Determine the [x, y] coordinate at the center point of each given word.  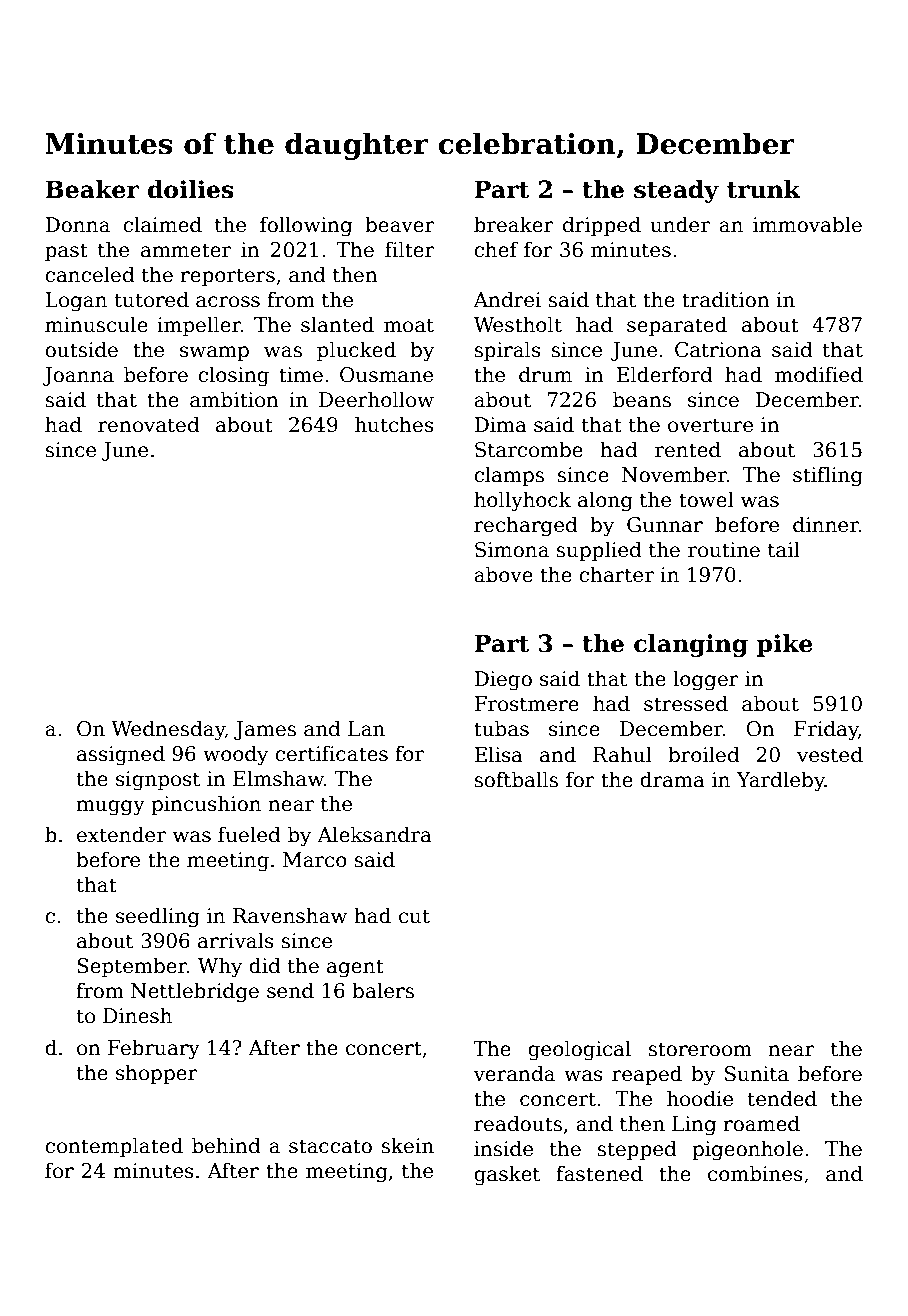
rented [688, 449]
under [680, 224]
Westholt [518, 324]
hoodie [700, 1098]
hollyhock [522, 501]
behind [226, 1145]
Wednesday [168, 730]
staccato [330, 1146]
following [306, 226]
